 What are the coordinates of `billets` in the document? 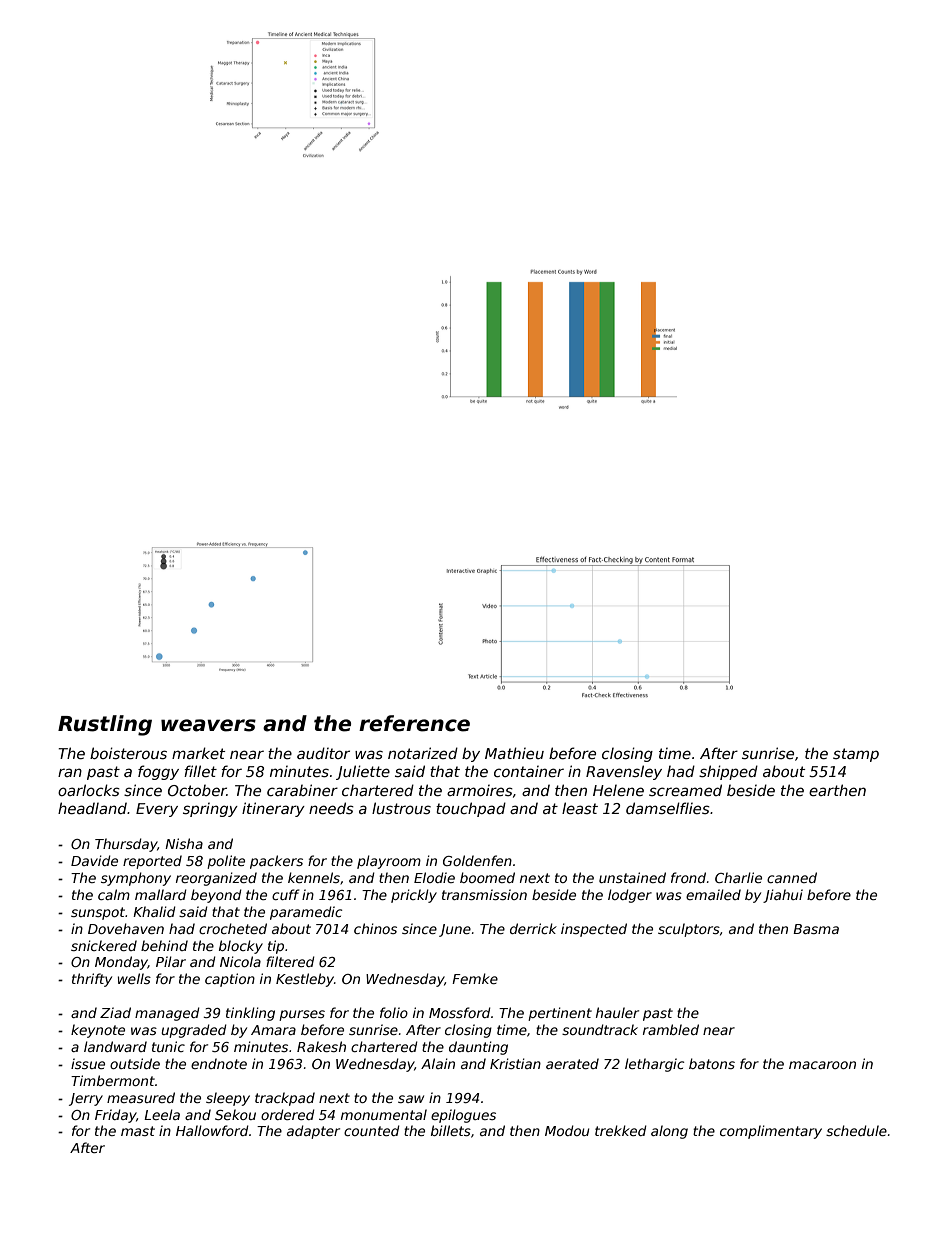 It's located at (451, 1130).
